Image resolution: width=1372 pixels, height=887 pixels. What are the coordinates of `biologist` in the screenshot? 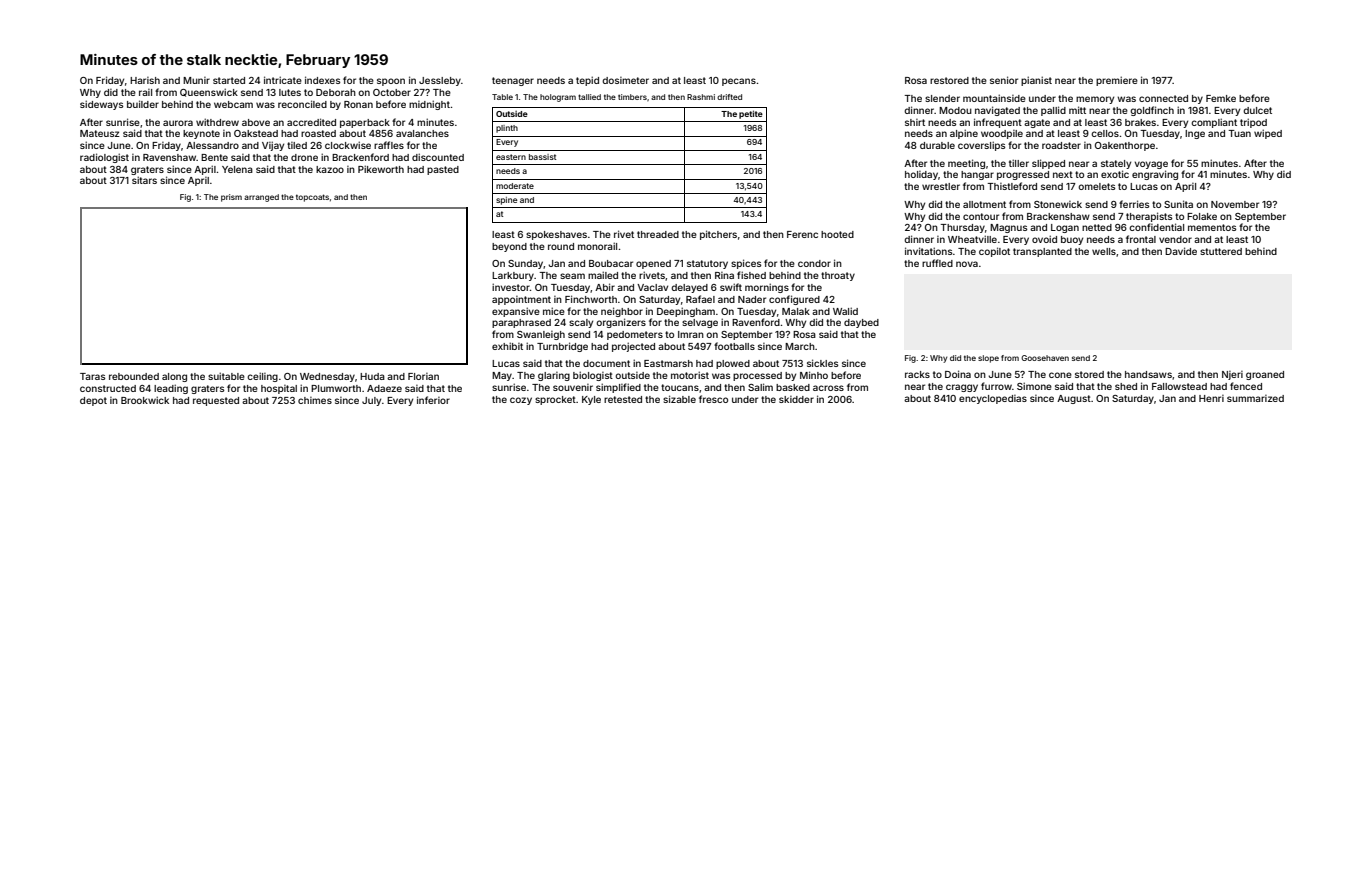 It's located at (593, 376).
